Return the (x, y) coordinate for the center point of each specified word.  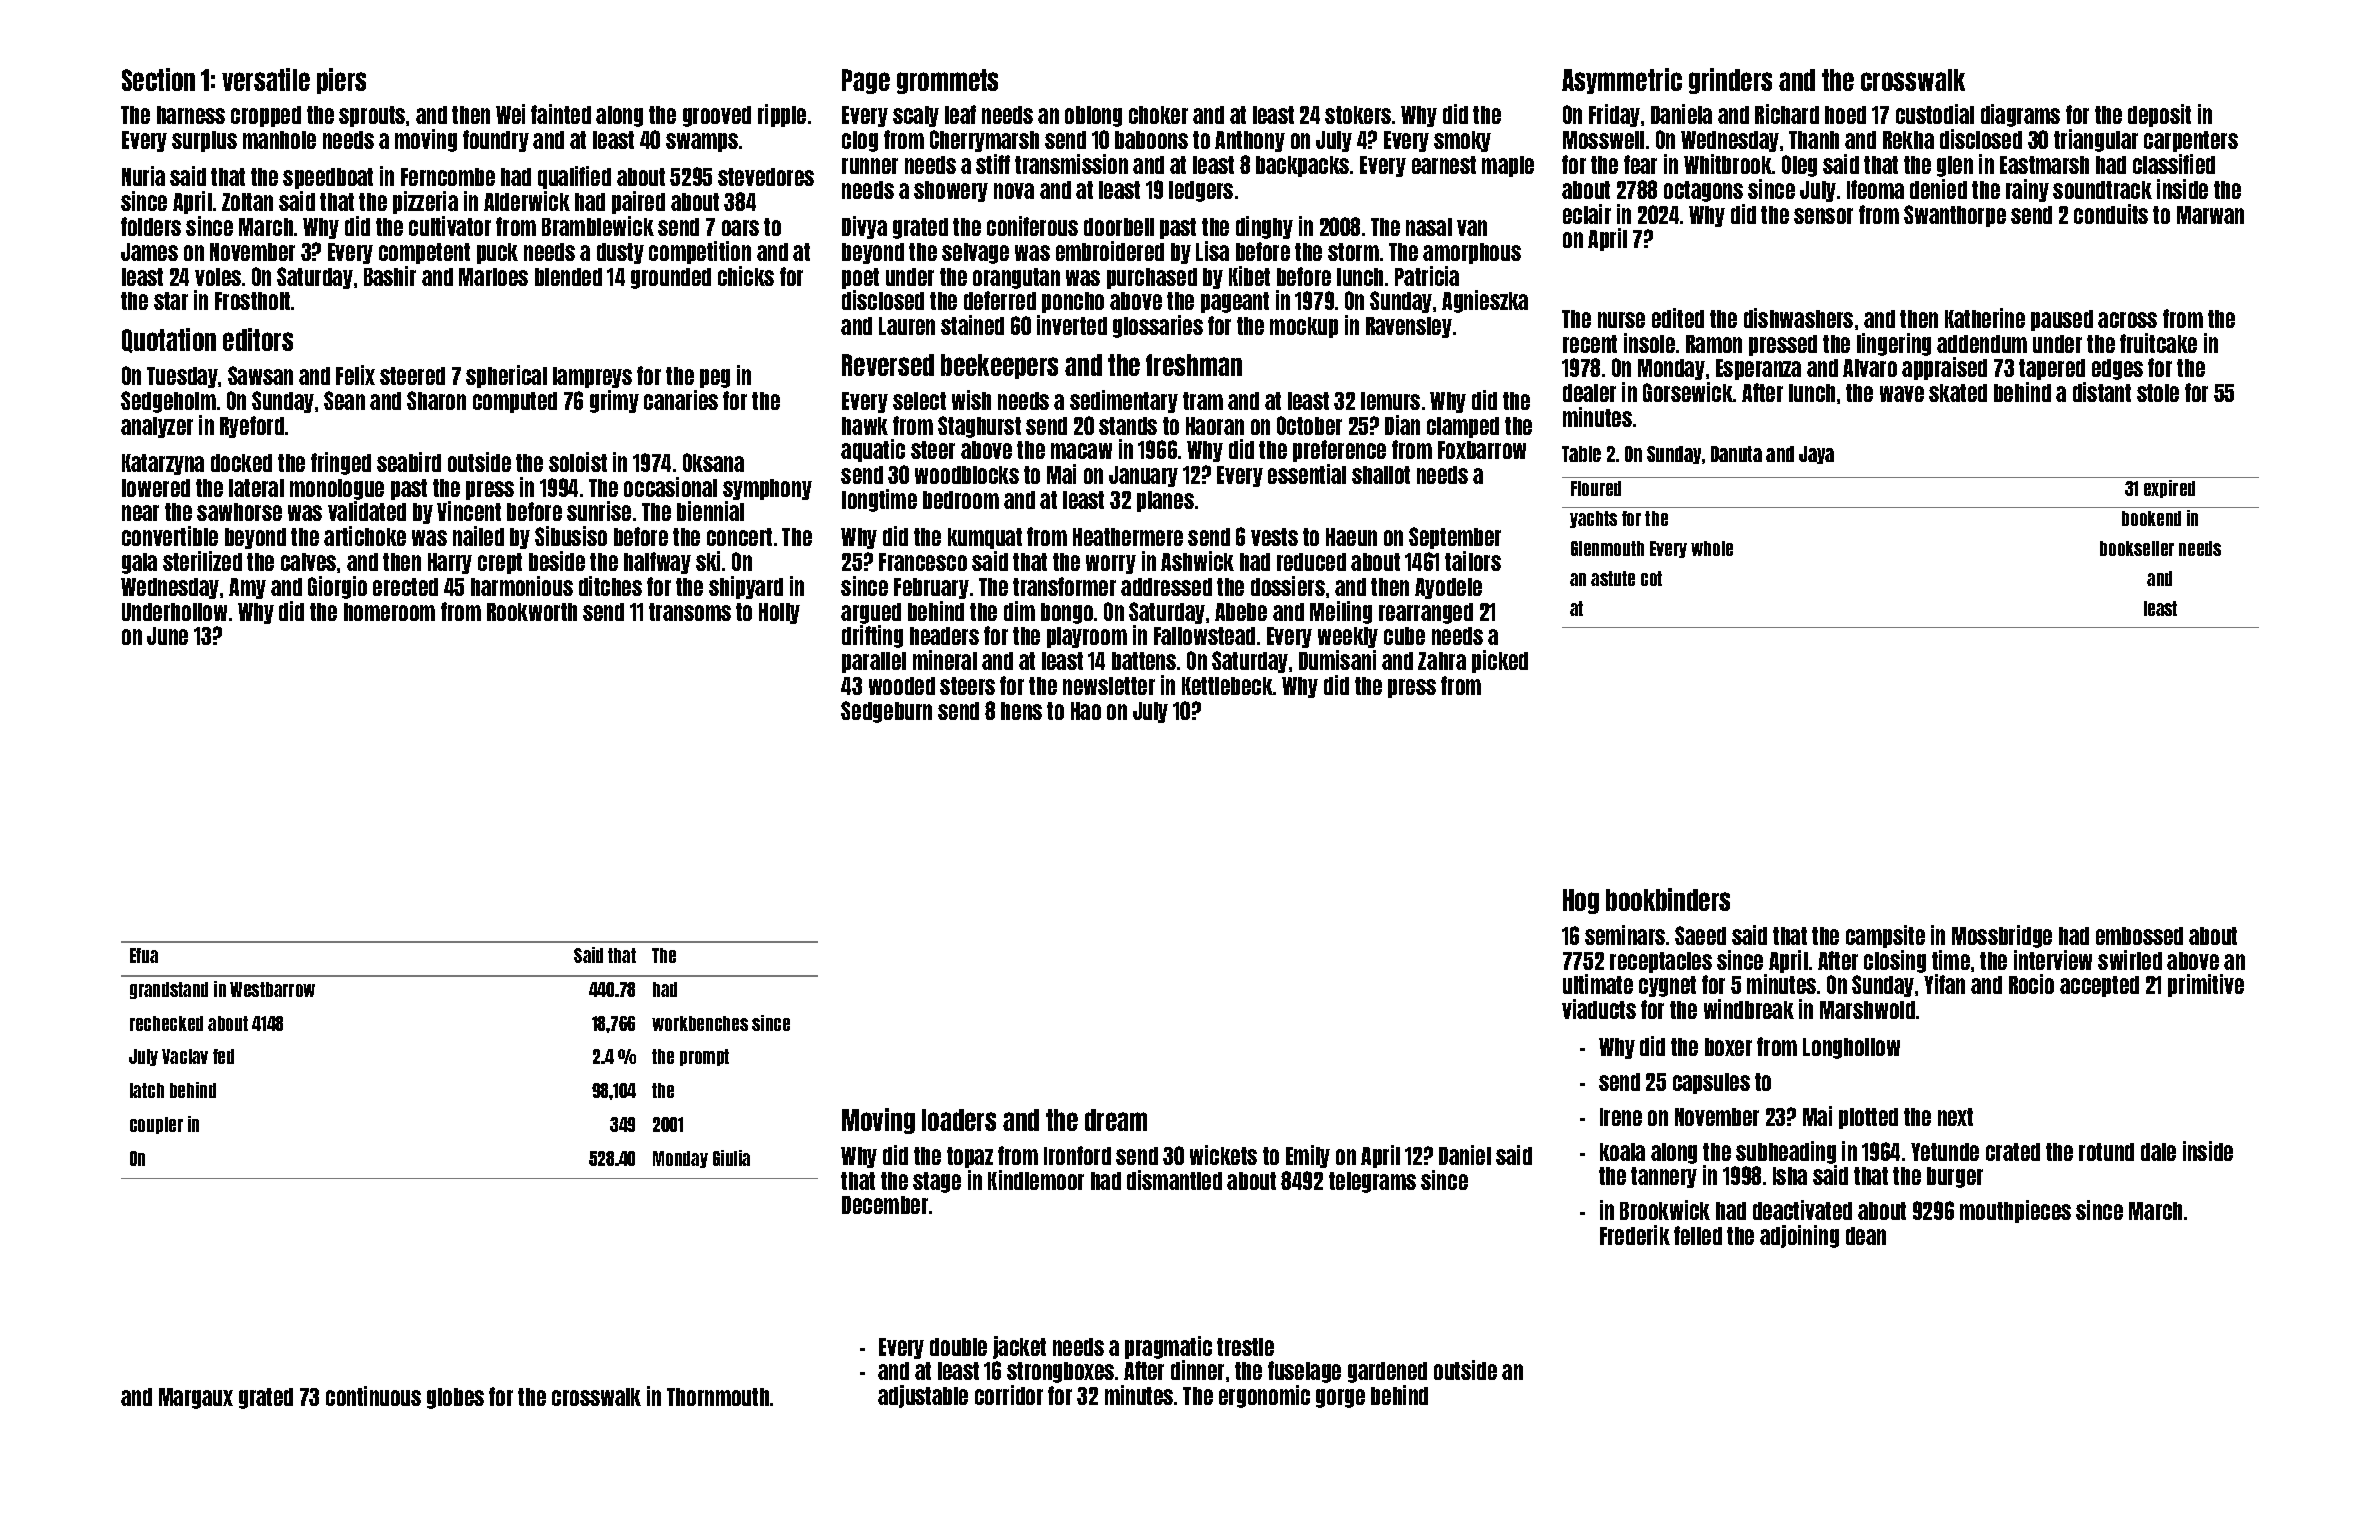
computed (515, 402)
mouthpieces (2015, 1211)
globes (455, 1398)
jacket (1019, 1347)
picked (1500, 661)
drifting (872, 636)
